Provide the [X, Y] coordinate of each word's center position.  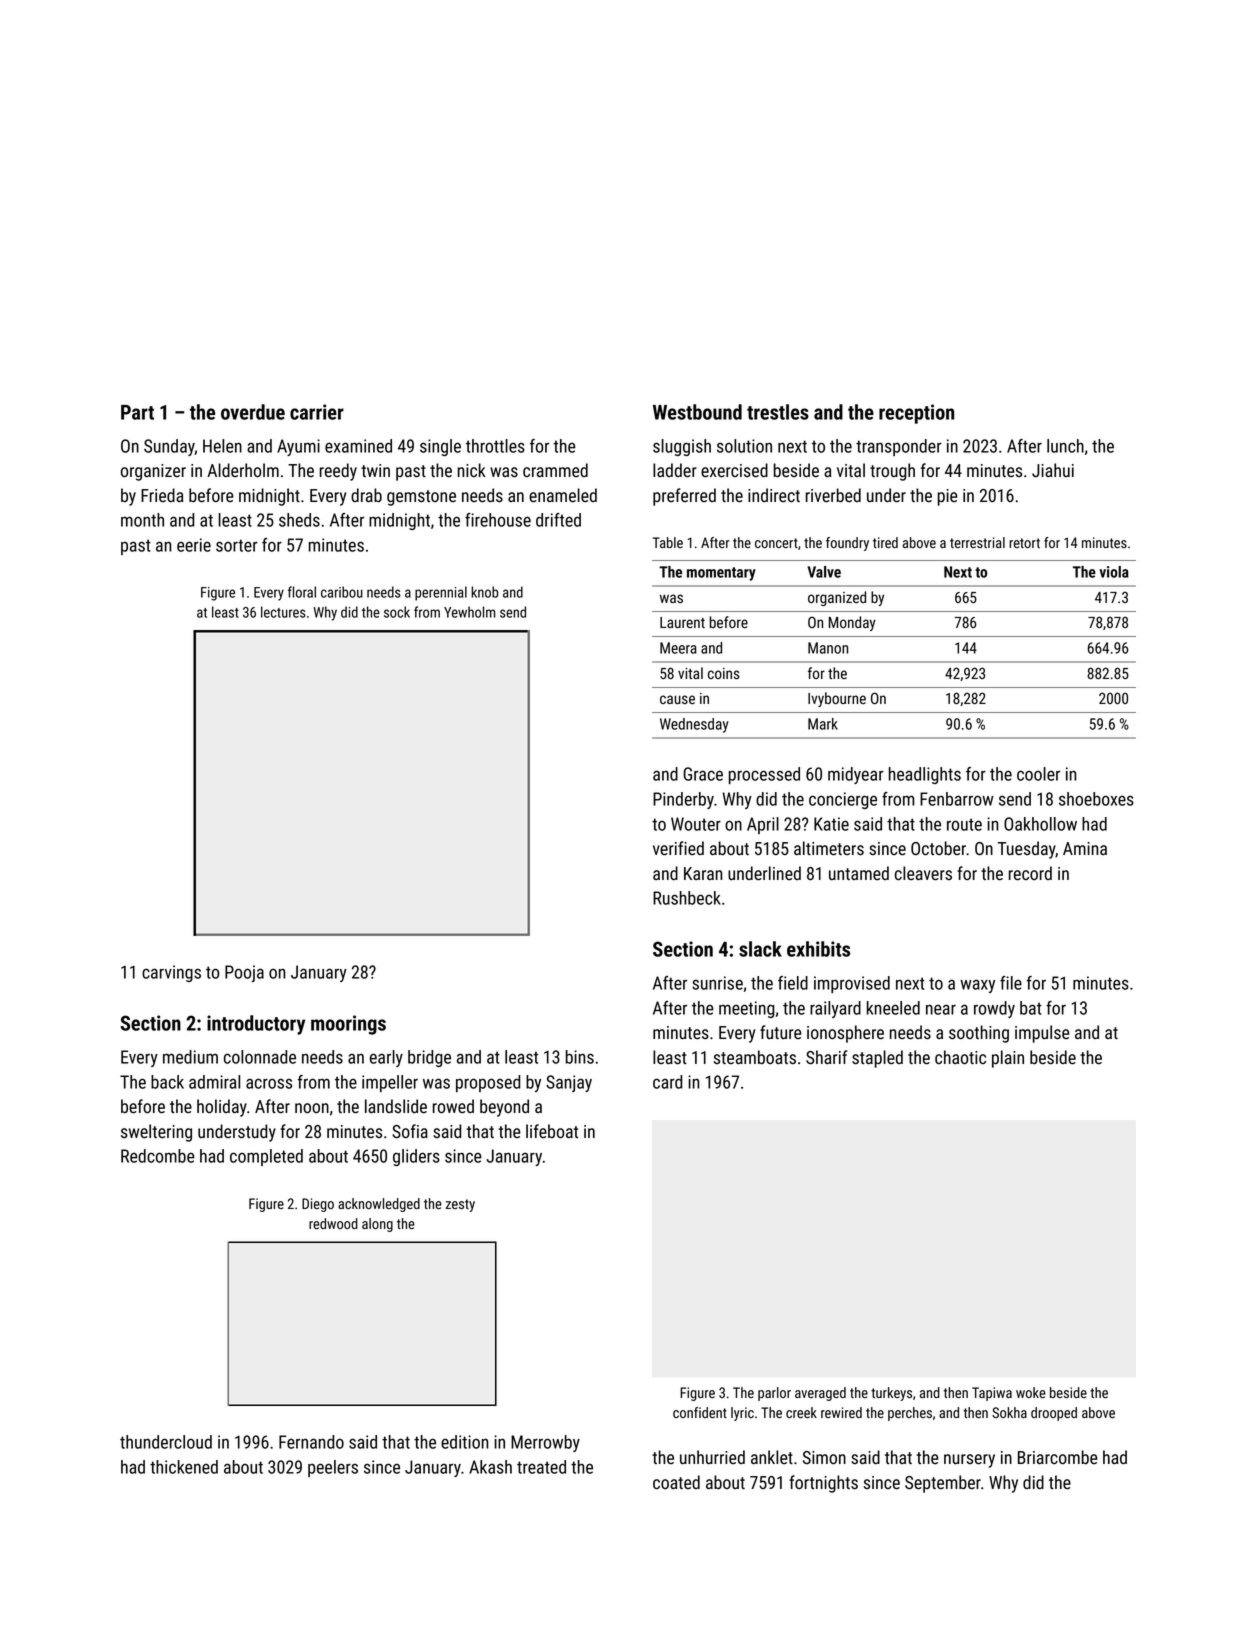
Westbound [697, 412]
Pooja [244, 973]
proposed [488, 1083]
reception [916, 414]
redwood [333, 1223]
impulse [1042, 1034]
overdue [253, 412]
